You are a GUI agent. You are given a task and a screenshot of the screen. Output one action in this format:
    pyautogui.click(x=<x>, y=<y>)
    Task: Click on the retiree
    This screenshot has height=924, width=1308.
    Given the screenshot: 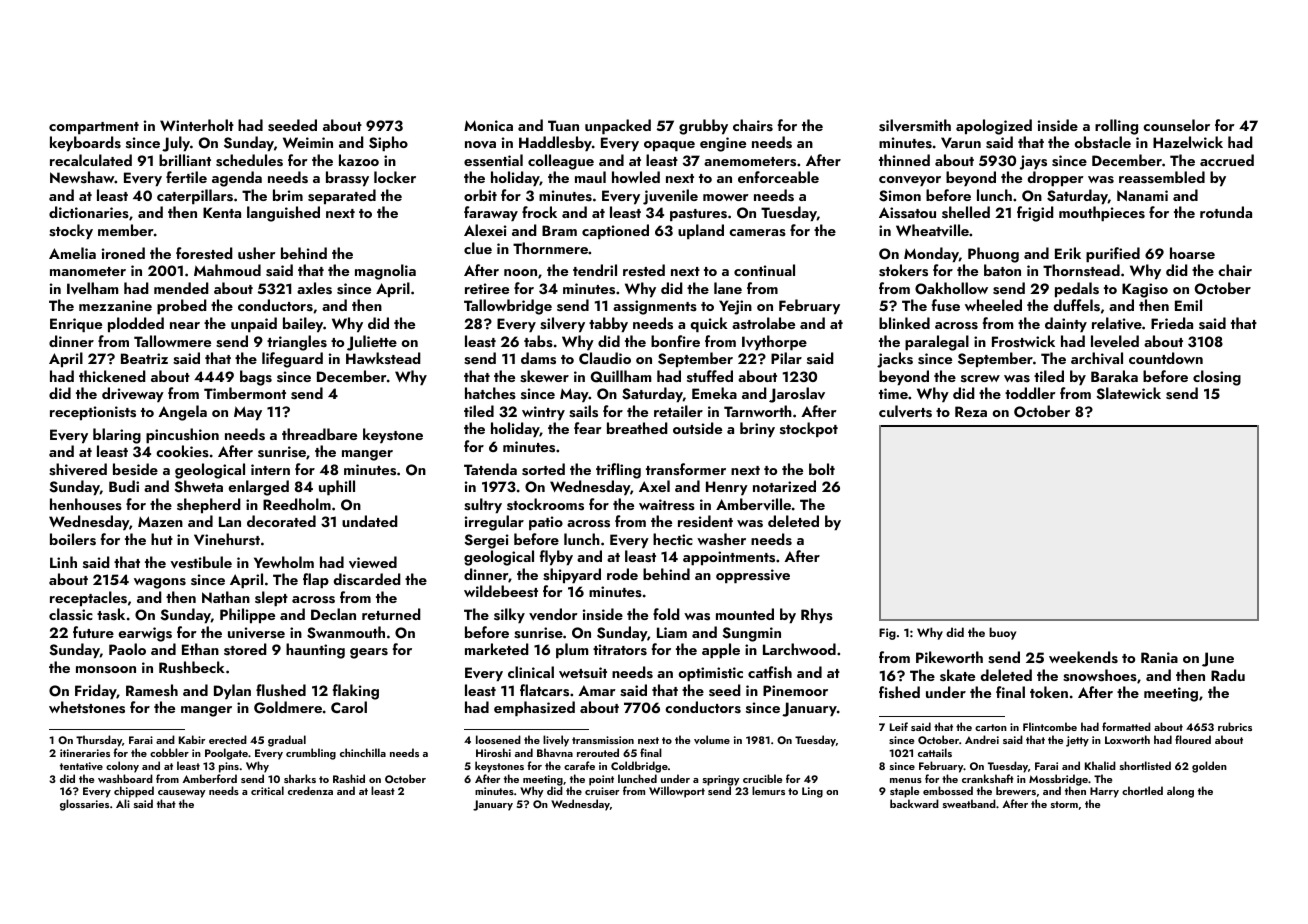 What is the action you would take?
    pyautogui.click(x=487, y=288)
